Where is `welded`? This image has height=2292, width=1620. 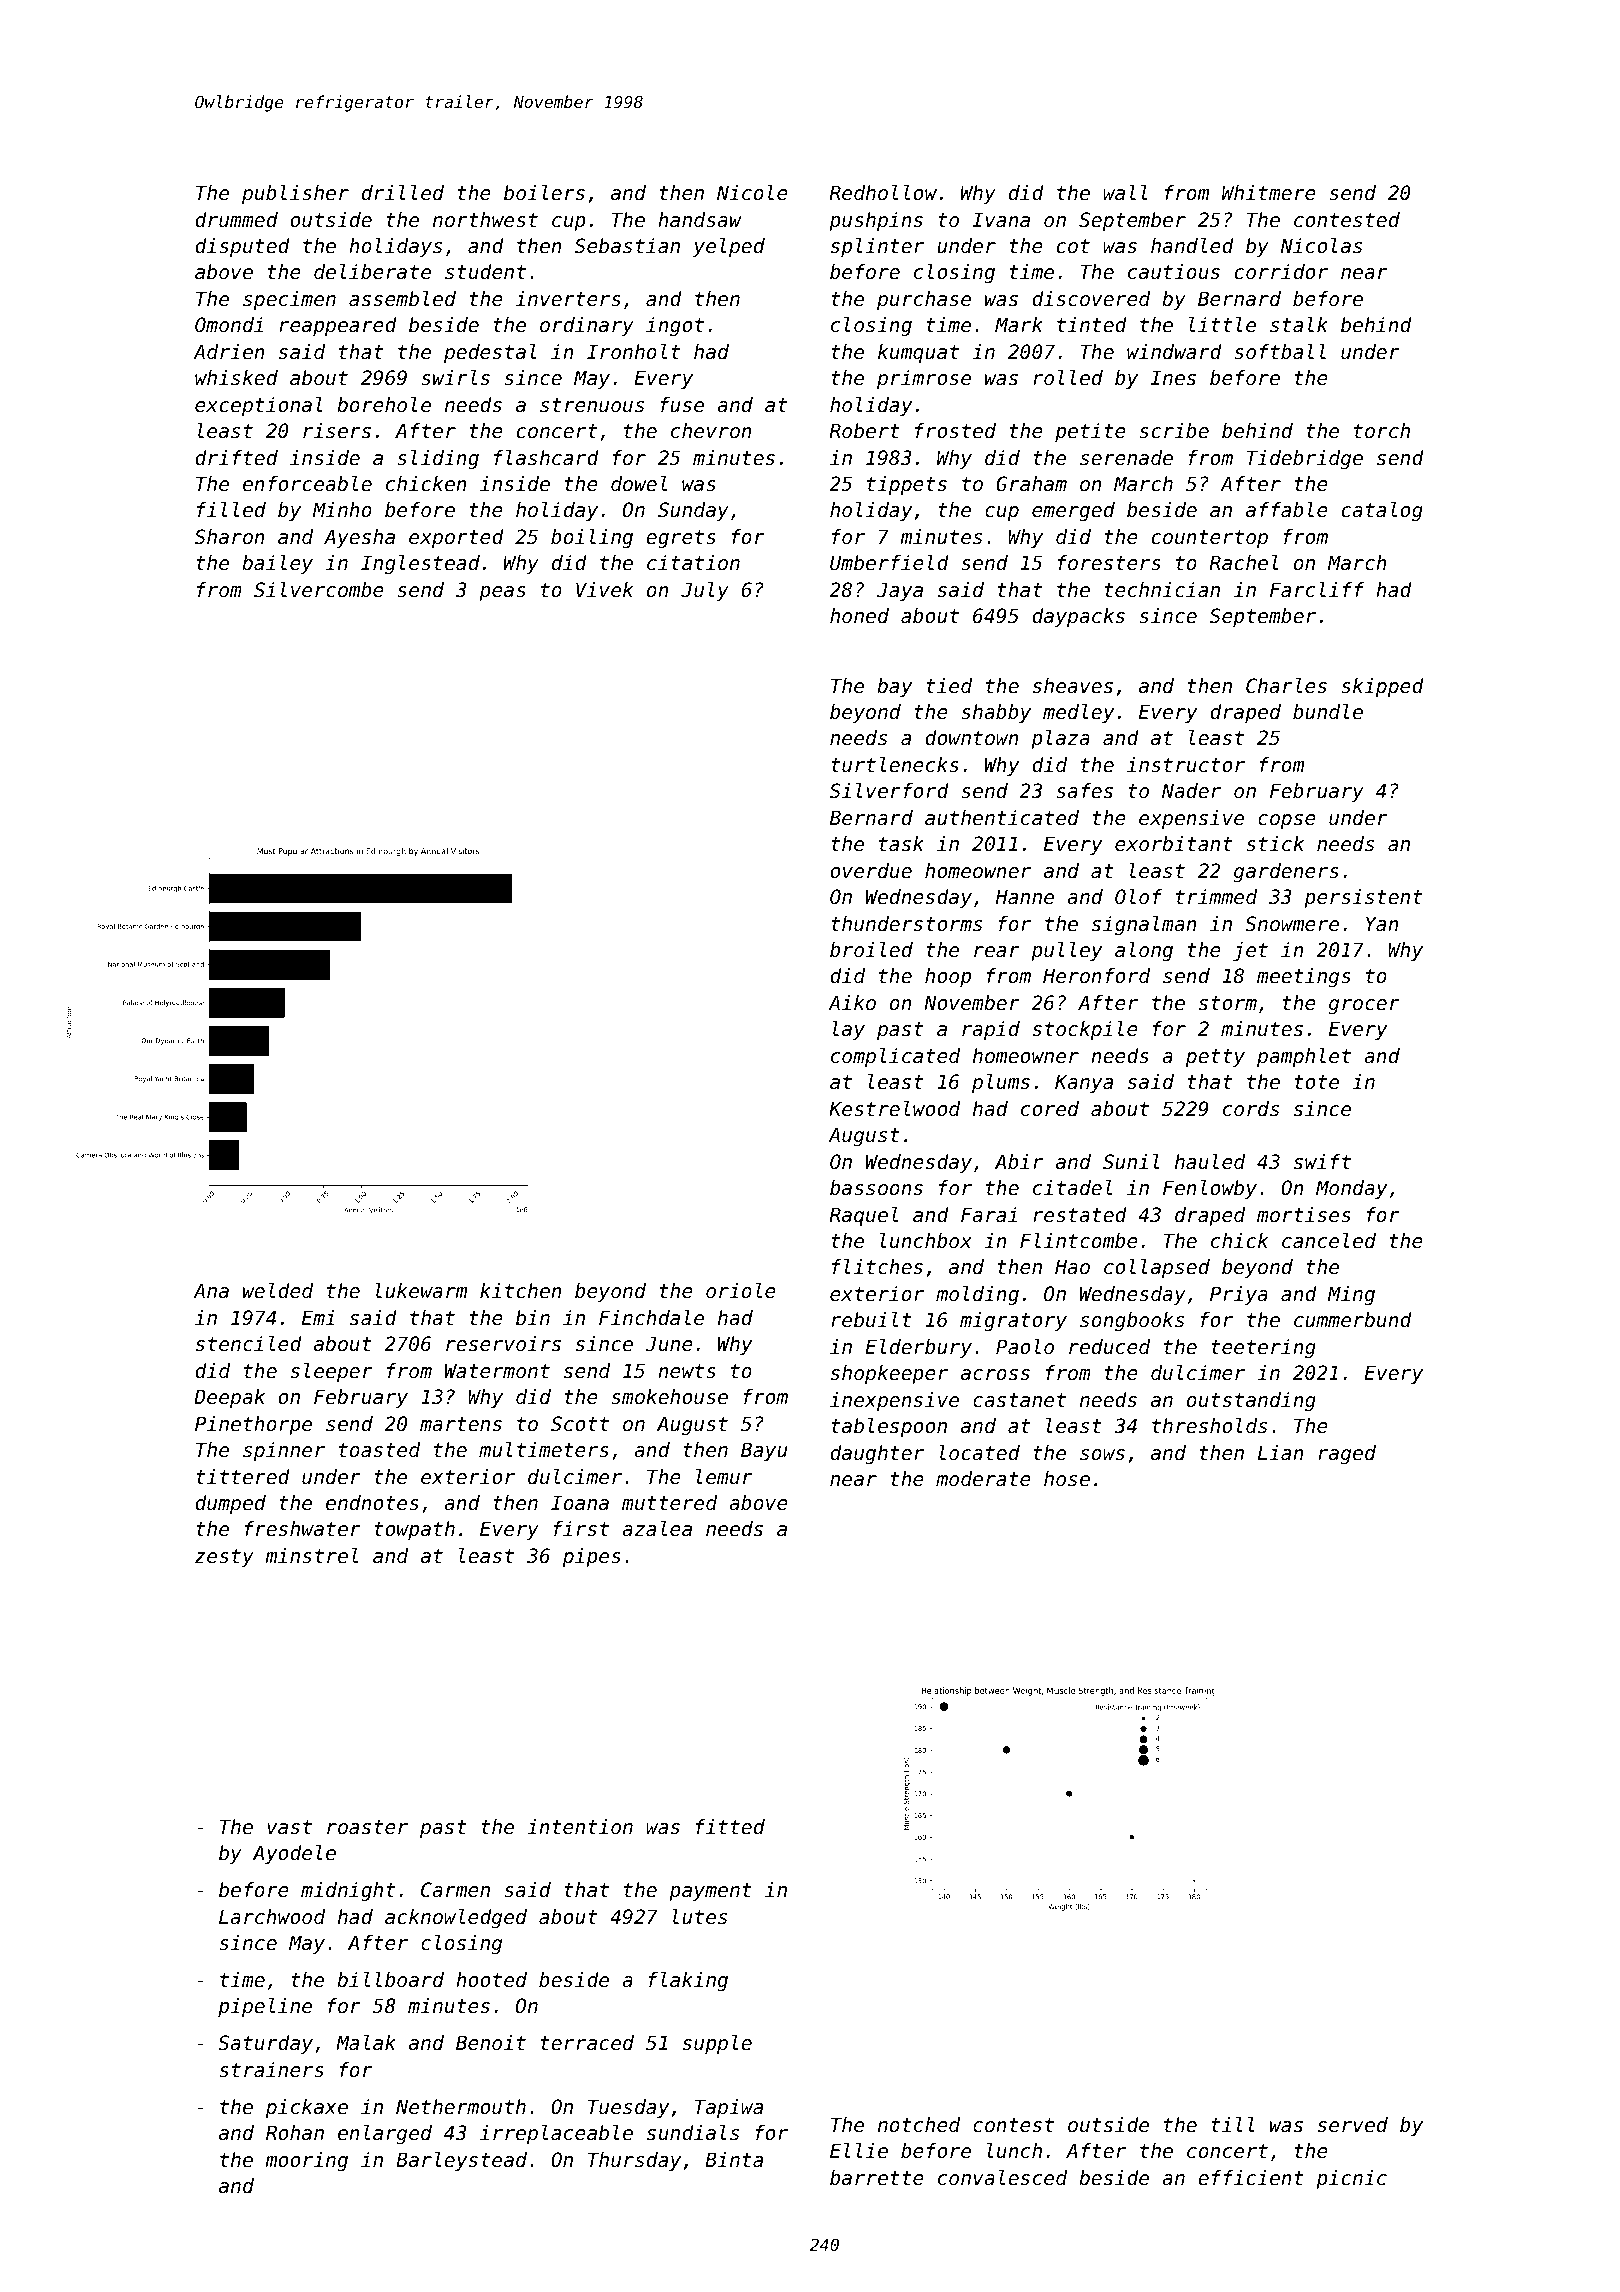 welded is located at coordinates (278, 1291).
